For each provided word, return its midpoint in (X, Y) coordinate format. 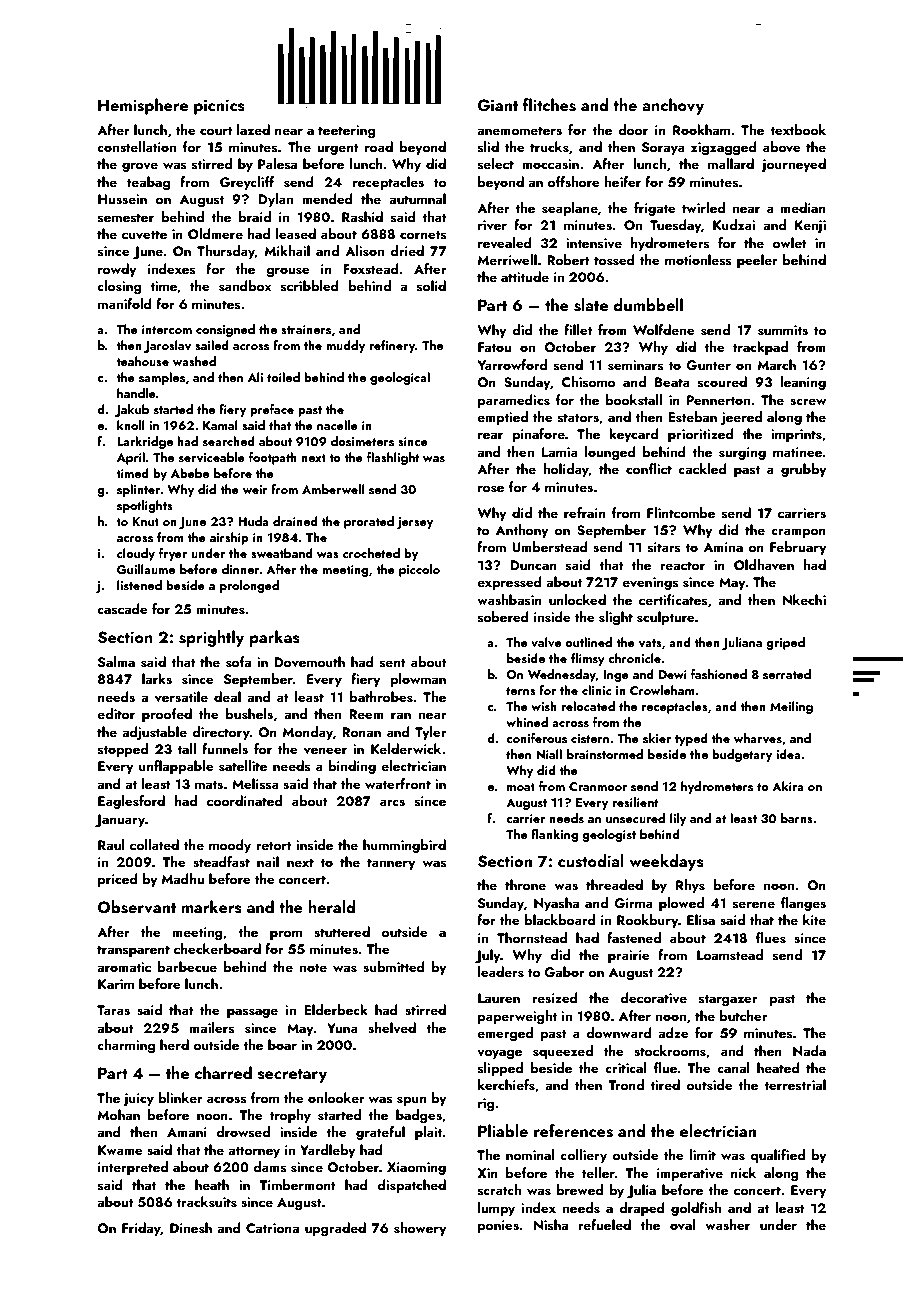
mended (327, 198)
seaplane (570, 209)
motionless (698, 259)
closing (119, 287)
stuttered (342, 932)
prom (286, 935)
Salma (116, 662)
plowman (418, 680)
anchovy (673, 106)
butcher (743, 1015)
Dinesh (191, 1228)
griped (785, 643)
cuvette (144, 235)
